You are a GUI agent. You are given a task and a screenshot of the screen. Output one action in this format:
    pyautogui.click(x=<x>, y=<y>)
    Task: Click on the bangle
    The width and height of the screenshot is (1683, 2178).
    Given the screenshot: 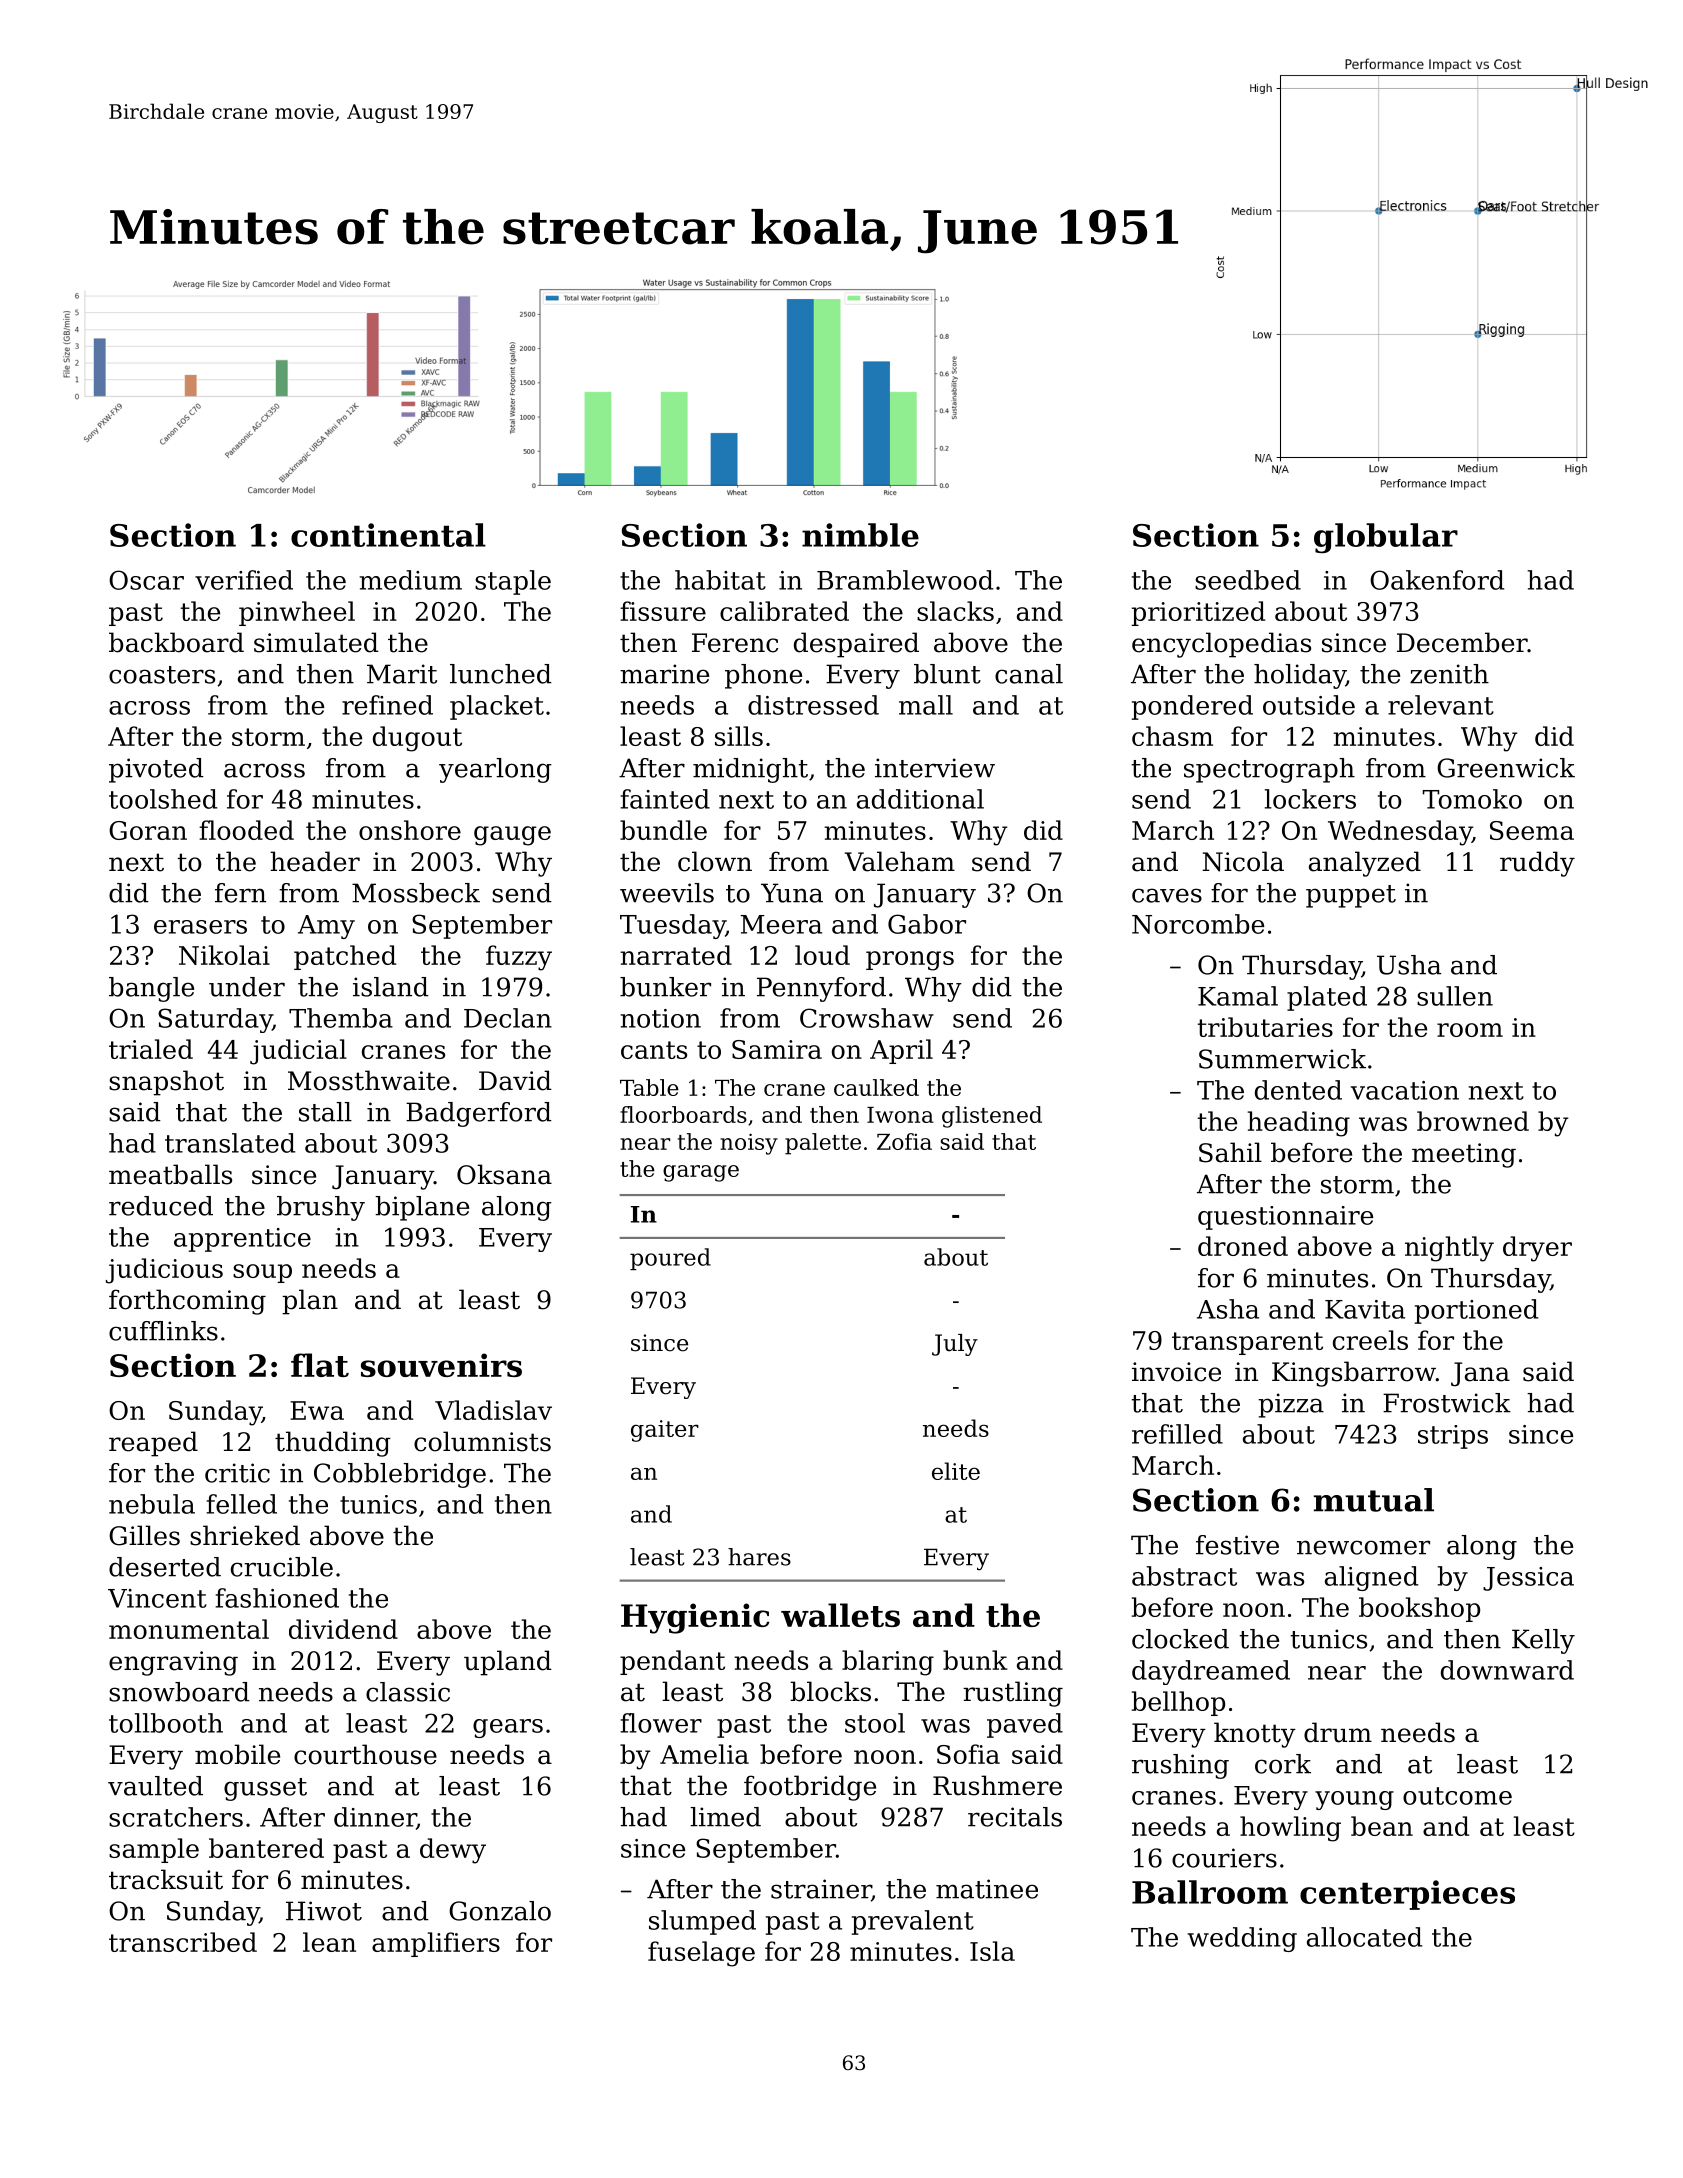 What is the action you would take?
    pyautogui.click(x=151, y=989)
